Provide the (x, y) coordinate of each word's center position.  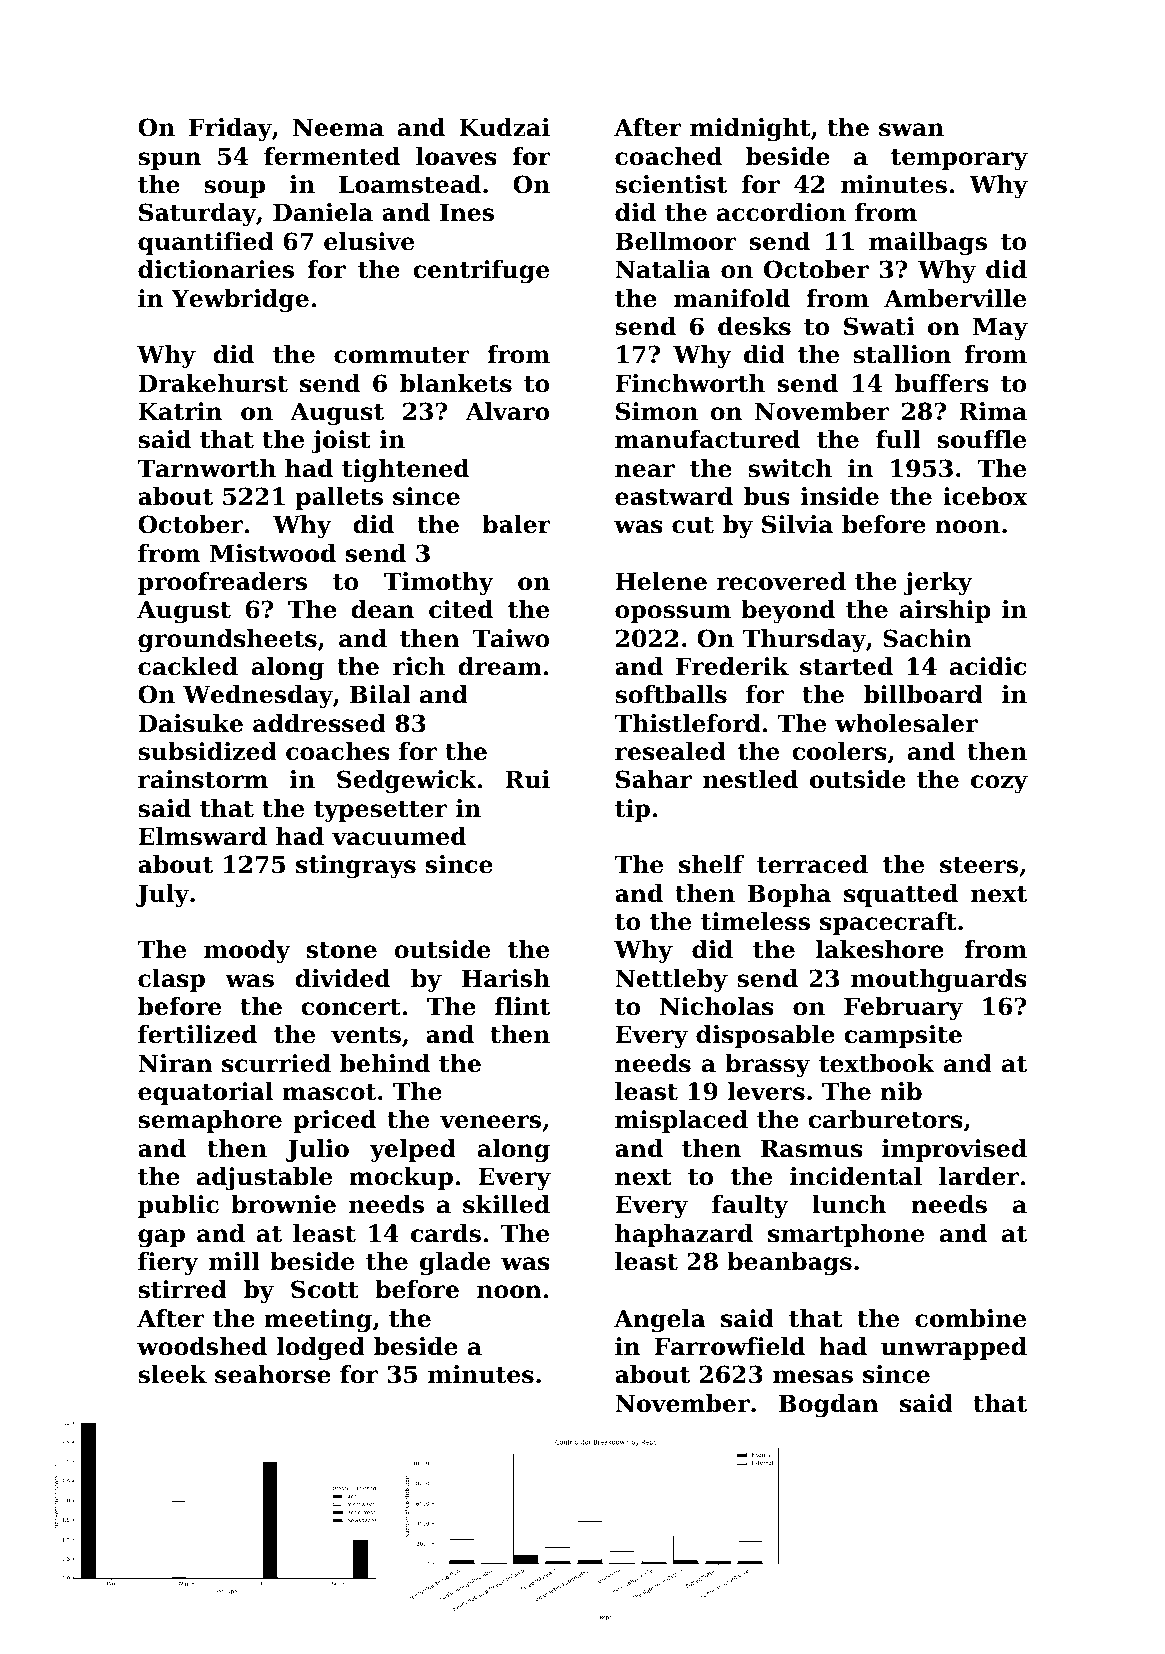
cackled (188, 666)
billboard (923, 694)
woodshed (202, 1346)
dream (500, 666)
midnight (750, 129)
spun (169, 161)
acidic (988, 666)
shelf (711, 864)
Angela (660, 1320)
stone (342, 950)
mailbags (928, 243)
